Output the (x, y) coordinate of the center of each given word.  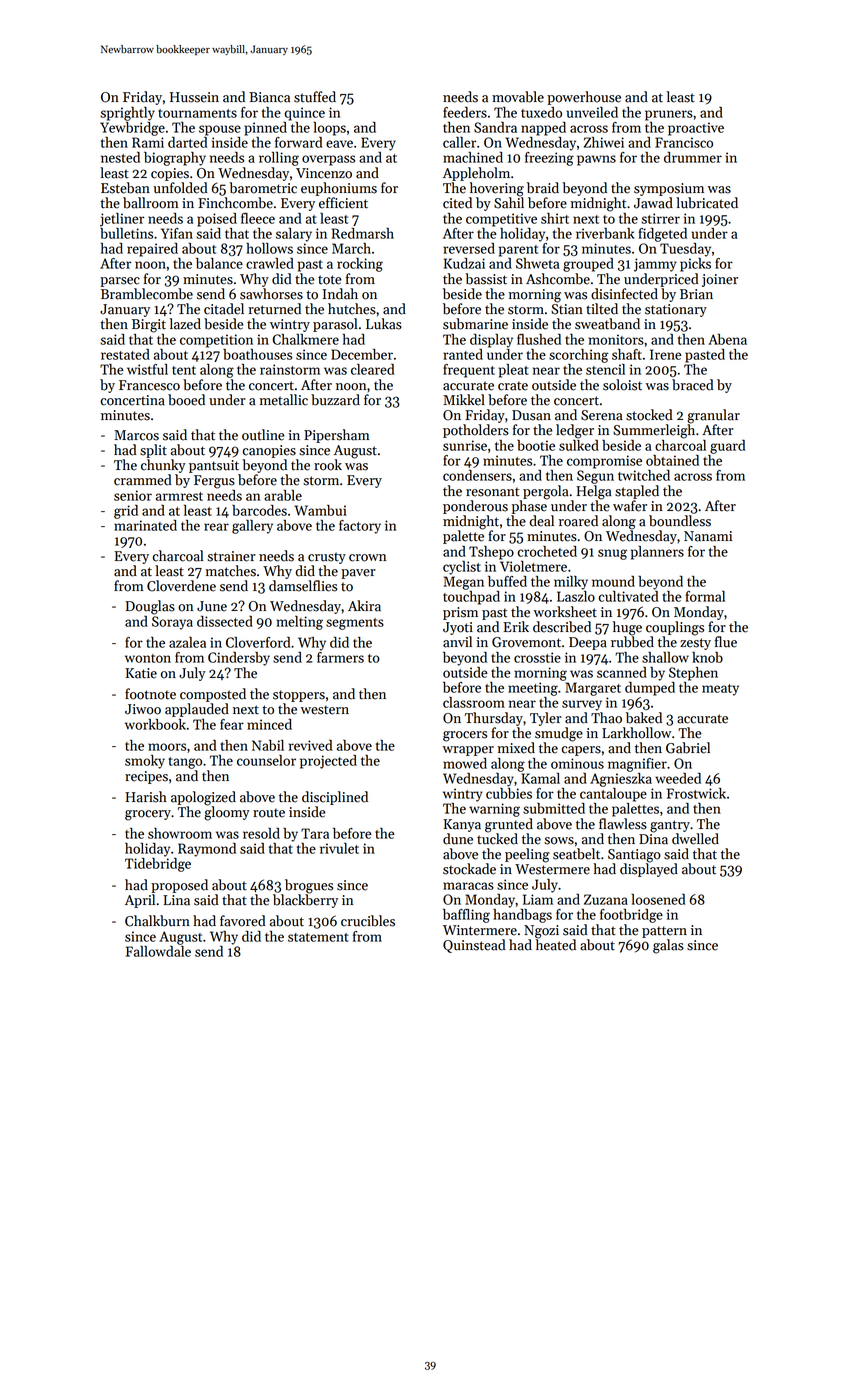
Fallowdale (158, 951)
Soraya (172, 623)
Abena (727, 339)
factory (360, 527)
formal (705, 596)
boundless (680, 521)
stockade (469, 869)
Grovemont (526, 642)
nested (120, 157)
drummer (693, 157)
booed (186, 400)
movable (518, 97)
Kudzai (464, 263)
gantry (670, 826)
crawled (270, 263)
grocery (148, 815)
